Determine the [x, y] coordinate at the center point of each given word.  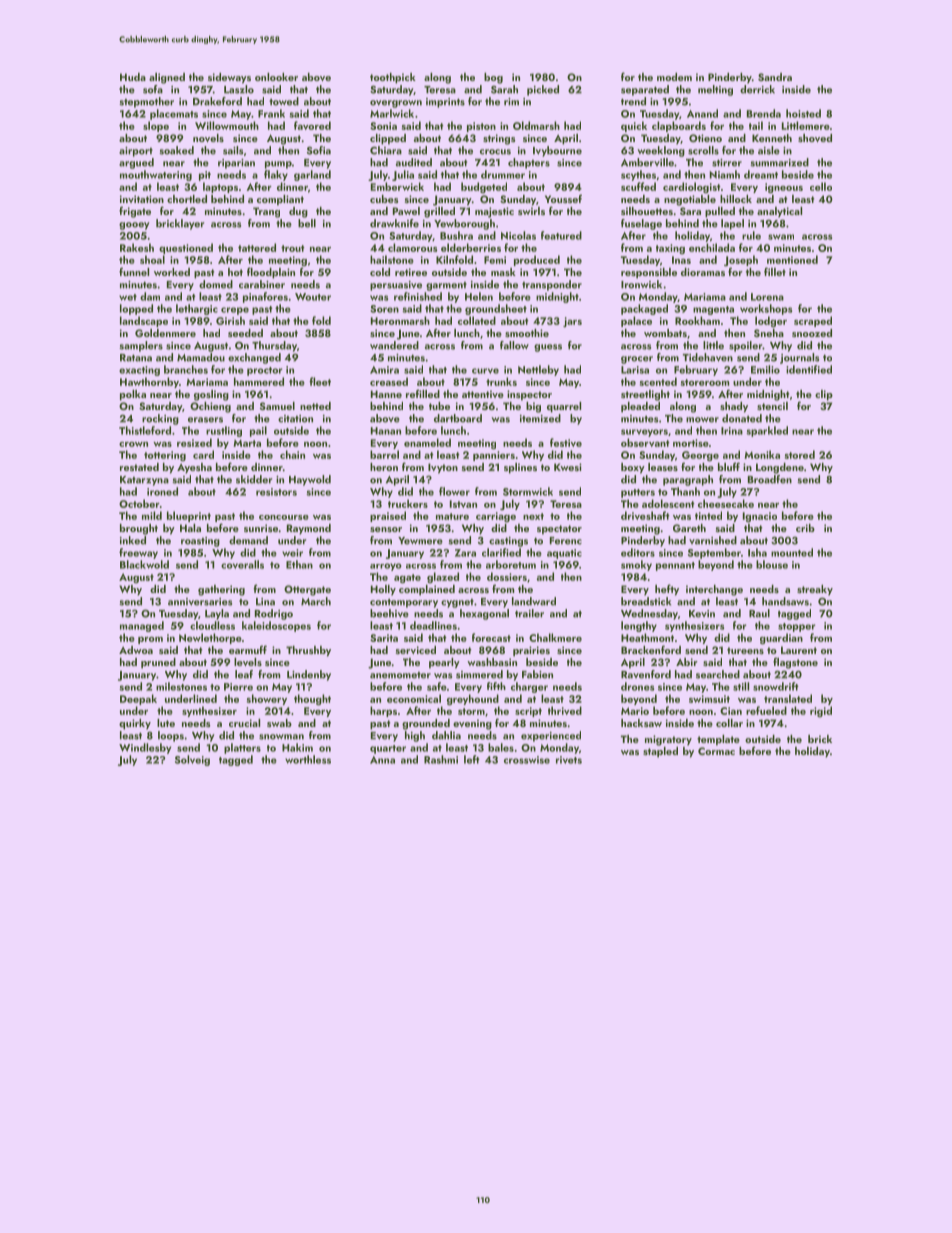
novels [208, 138]
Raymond [309, 529]
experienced [551, 736]
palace [636, 321]
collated [477, 320]
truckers [408, 503]
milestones [181, 686]
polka [133, 395]
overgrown [396, 104]
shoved [815, 138]
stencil [772, 406]
